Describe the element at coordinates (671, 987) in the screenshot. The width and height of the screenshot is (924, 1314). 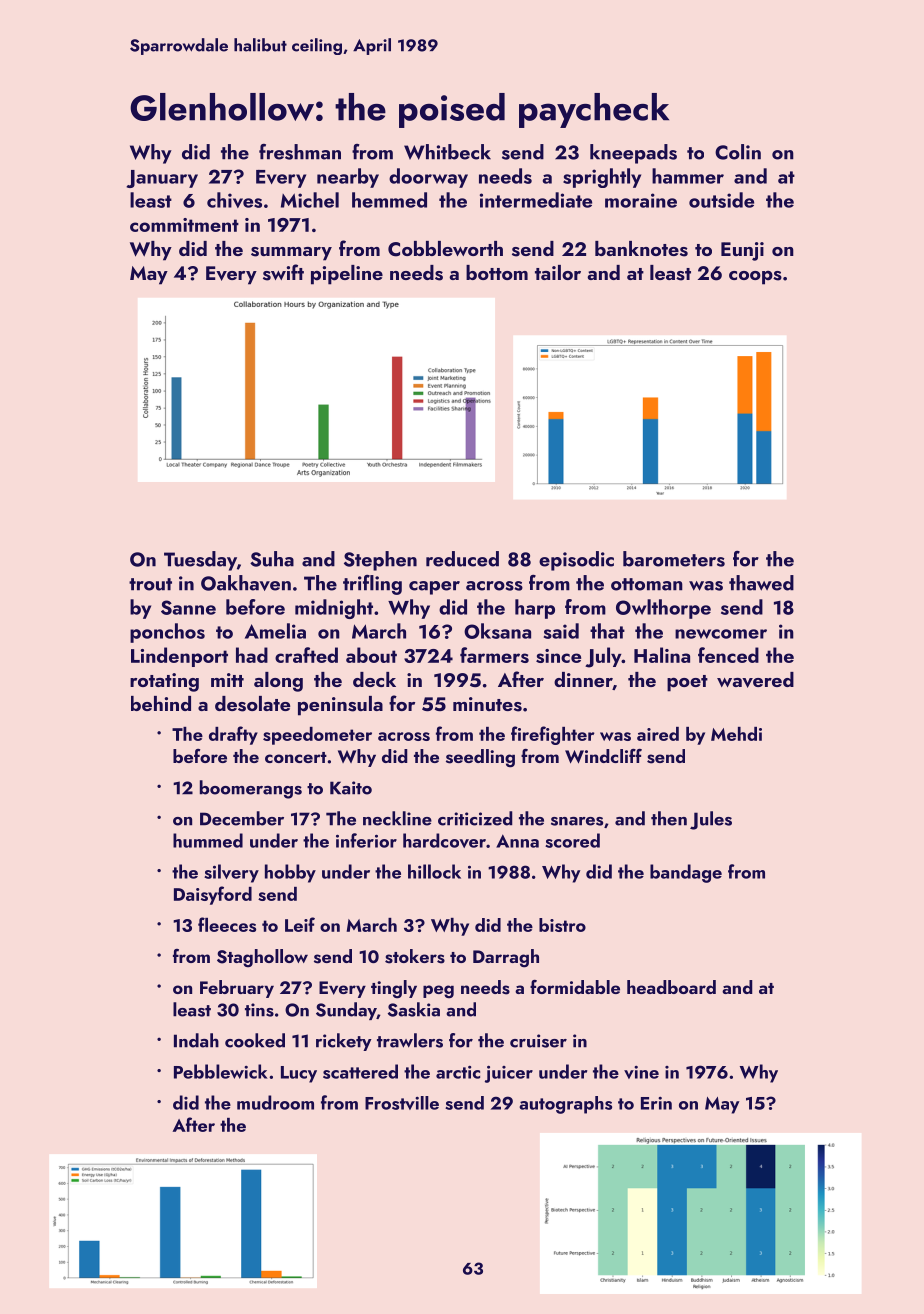
I see `headboard` at that location.
